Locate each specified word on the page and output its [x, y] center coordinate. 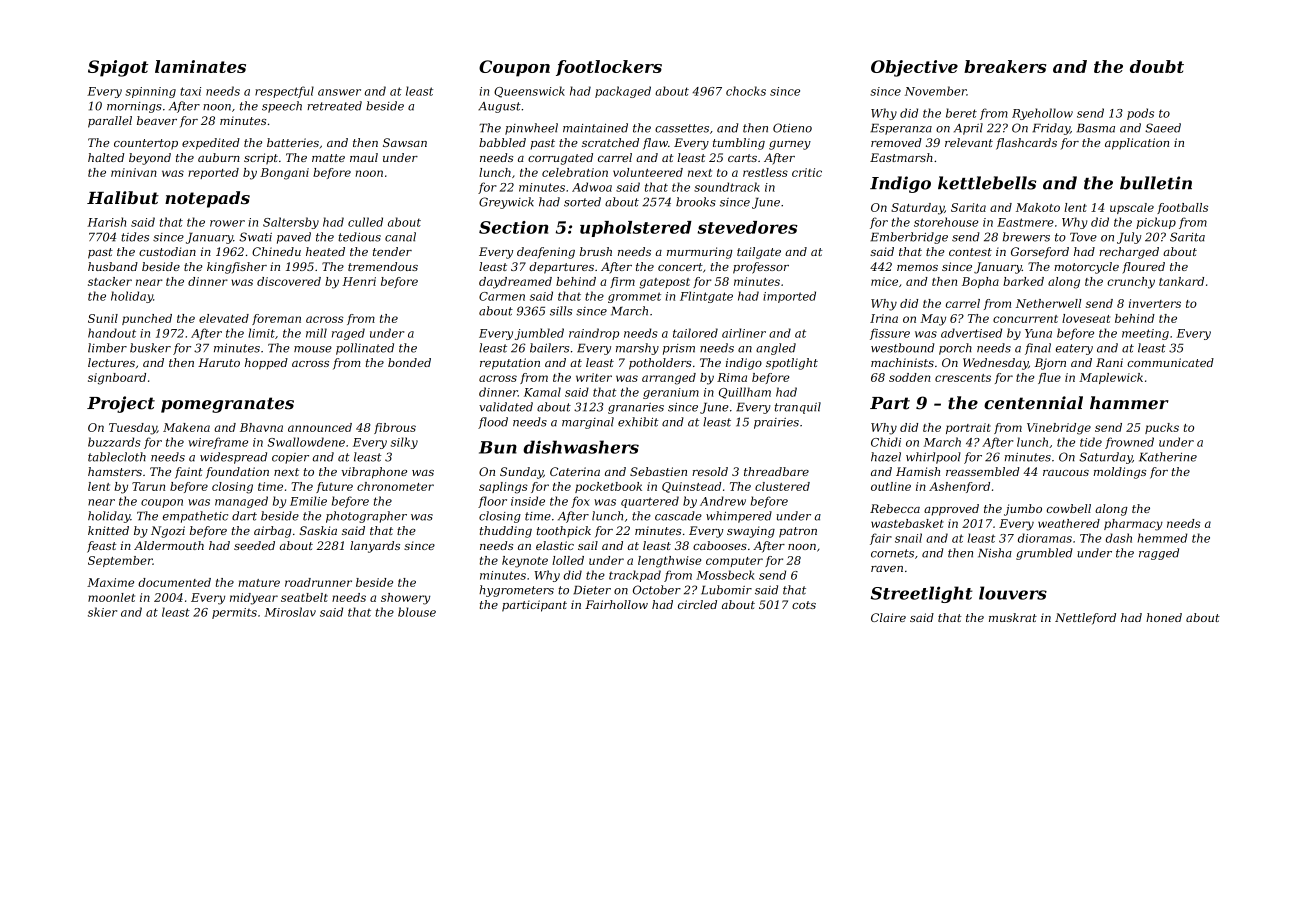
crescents [963, 378]
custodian [167, 251]
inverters [1155, 303]
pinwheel [531, 129]
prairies [776, 423]
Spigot [118, 68]
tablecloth [117, 457]
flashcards [1026, 144]
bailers [549, 348]
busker [150, 348]
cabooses [720, 545]
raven [887, 569]
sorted [582, 202]
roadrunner [318, 582]
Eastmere [1025, 222]
